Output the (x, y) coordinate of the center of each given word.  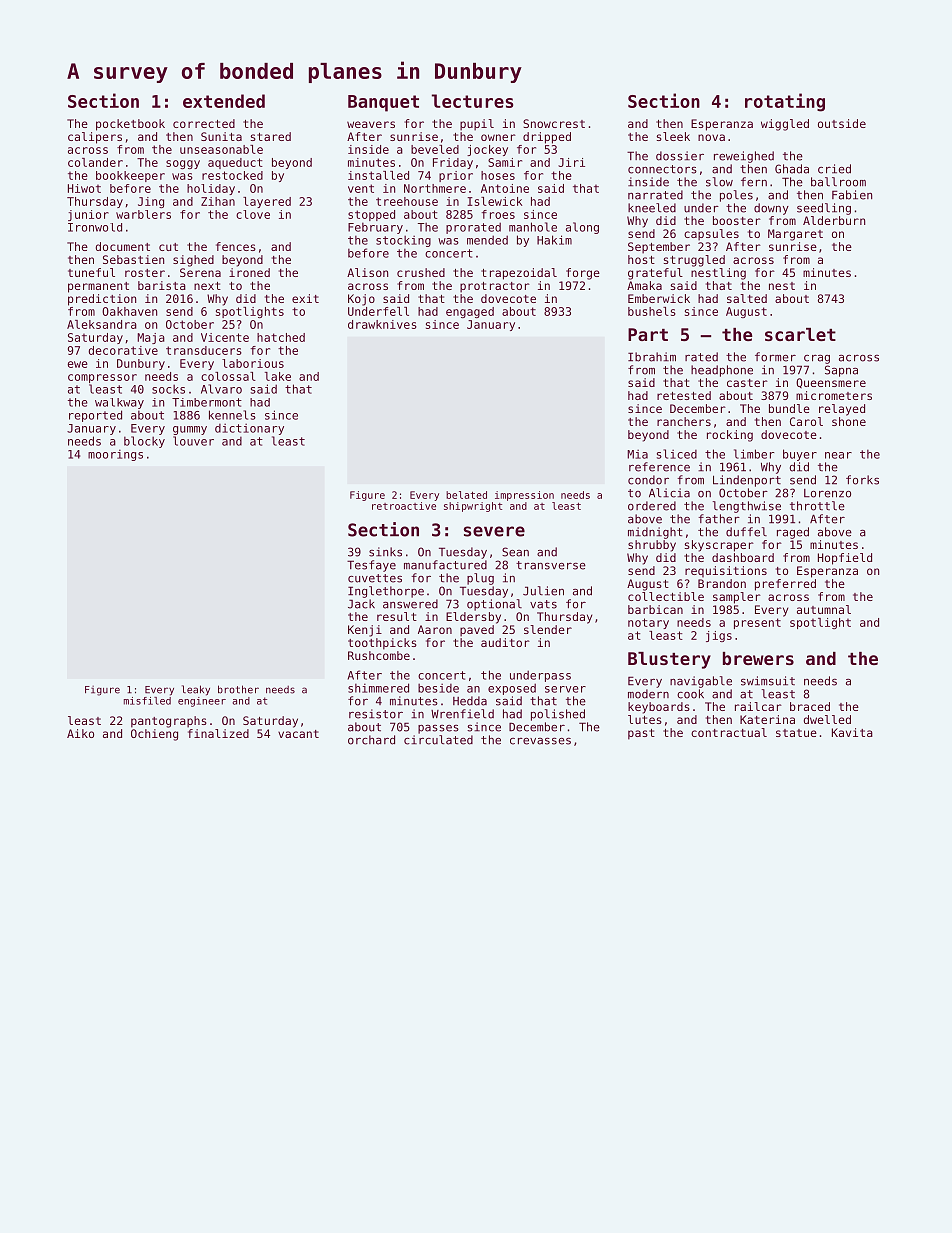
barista (162, 285)
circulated (438, 740)
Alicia (669, 493)
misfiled (147, 701)
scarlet (800, 334)
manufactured (445, 565)
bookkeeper (130, 176)
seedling (824, 209)
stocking (403, 241)
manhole (533, 227)
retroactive (404, 506)
